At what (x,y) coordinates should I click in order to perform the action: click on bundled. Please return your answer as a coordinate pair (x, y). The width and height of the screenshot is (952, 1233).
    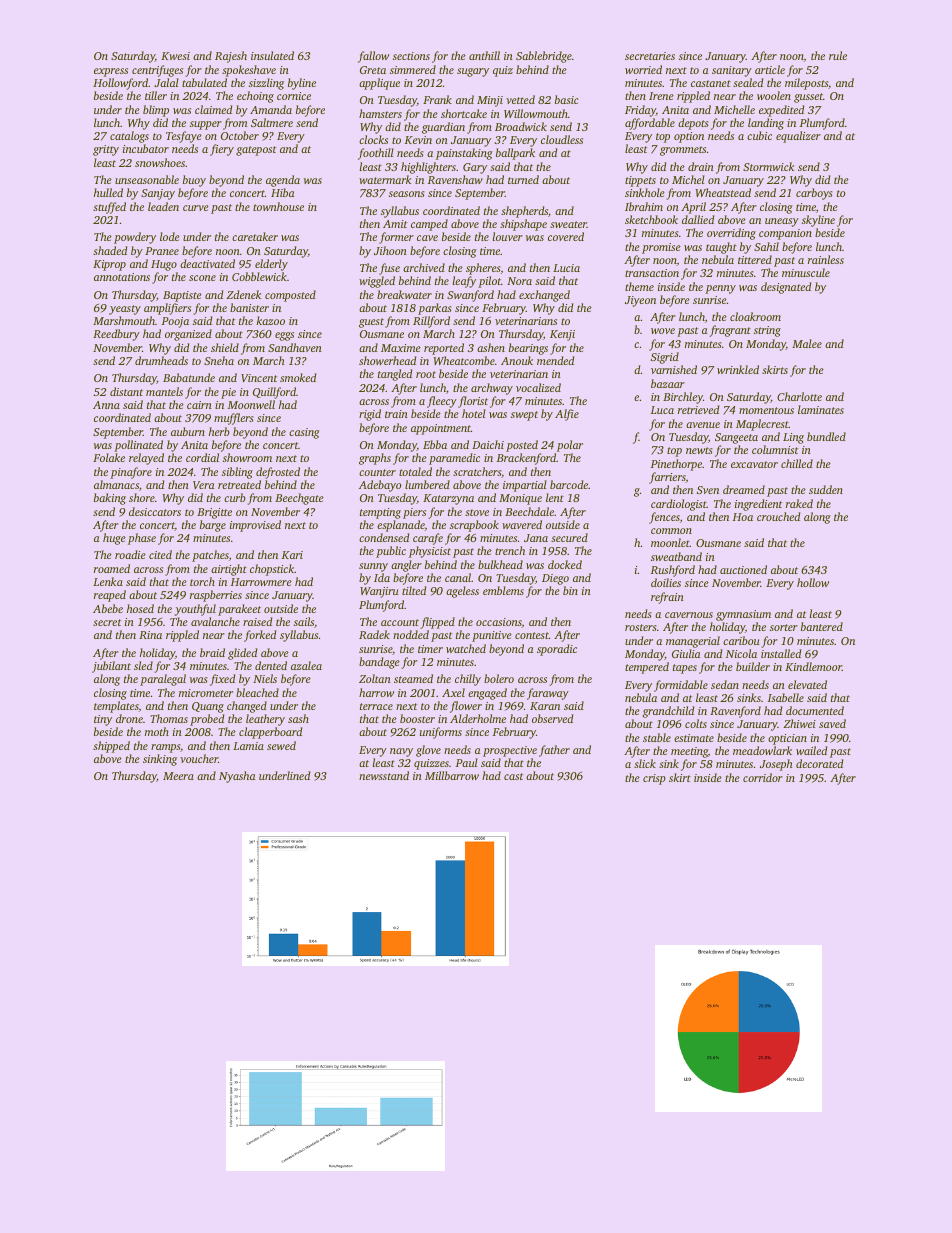
    Looking at the image, I should click on (826, 436).
